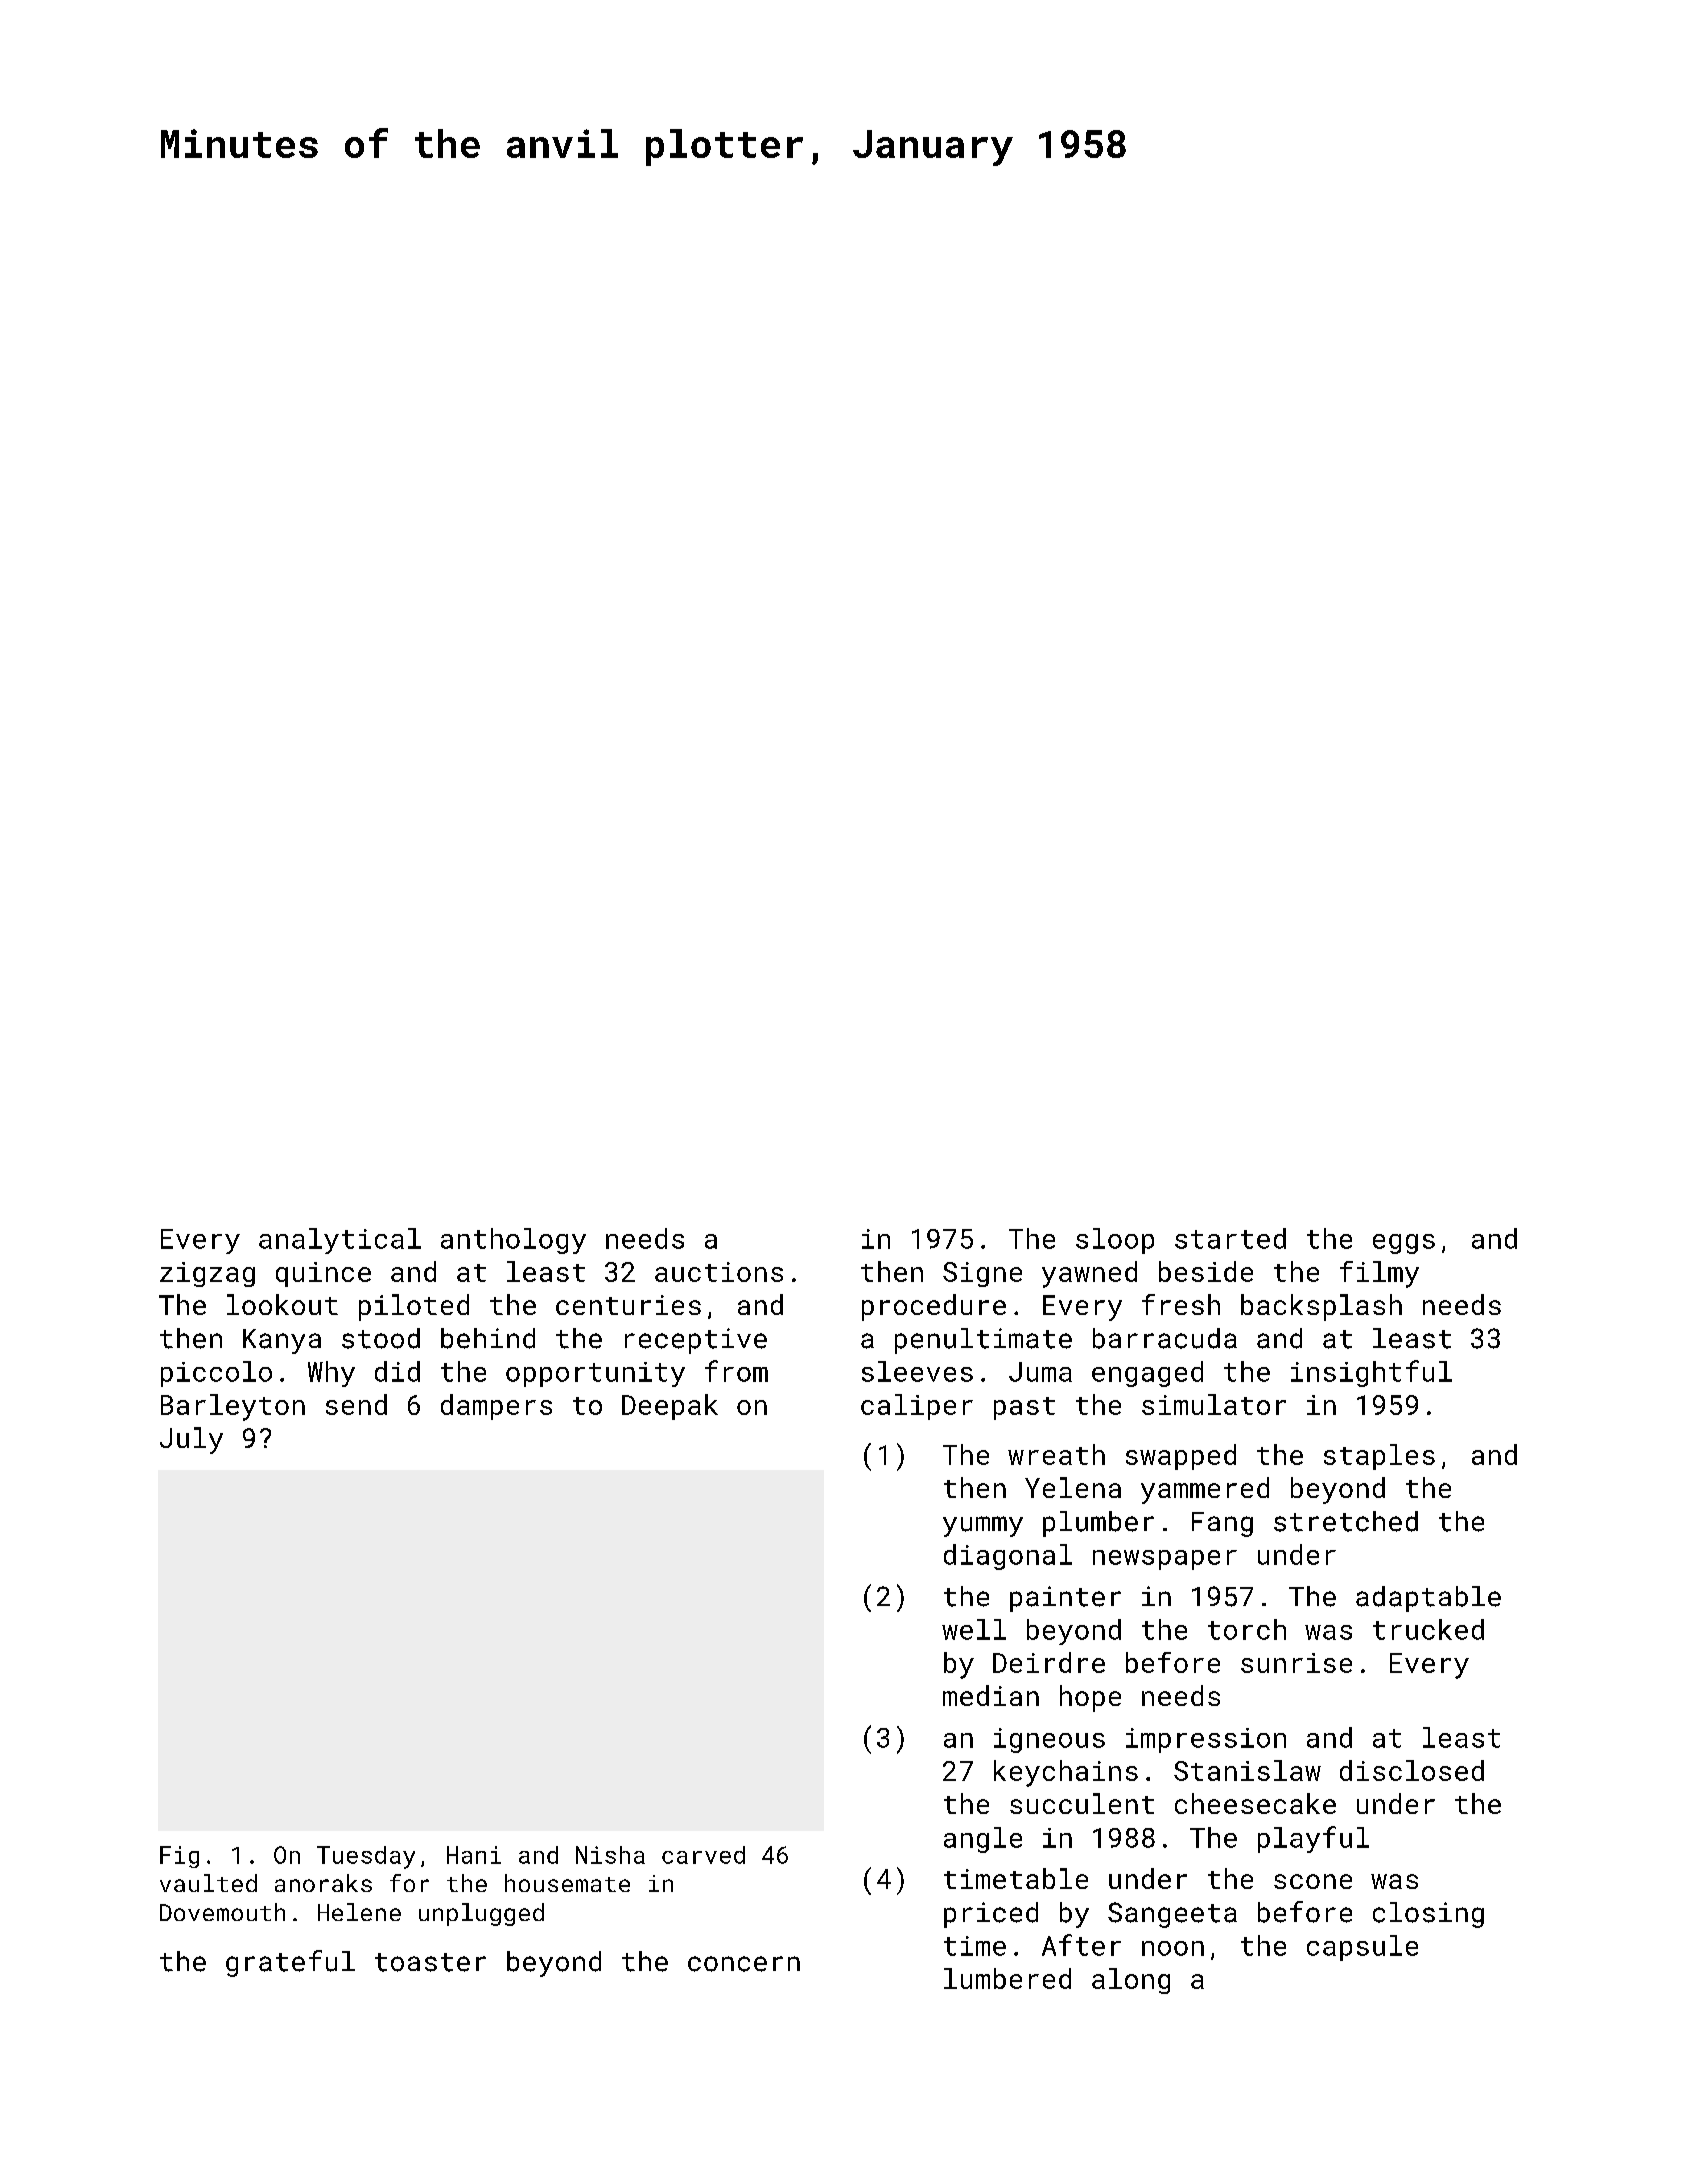  I want to click on eggs, so click(1404, 1244).
